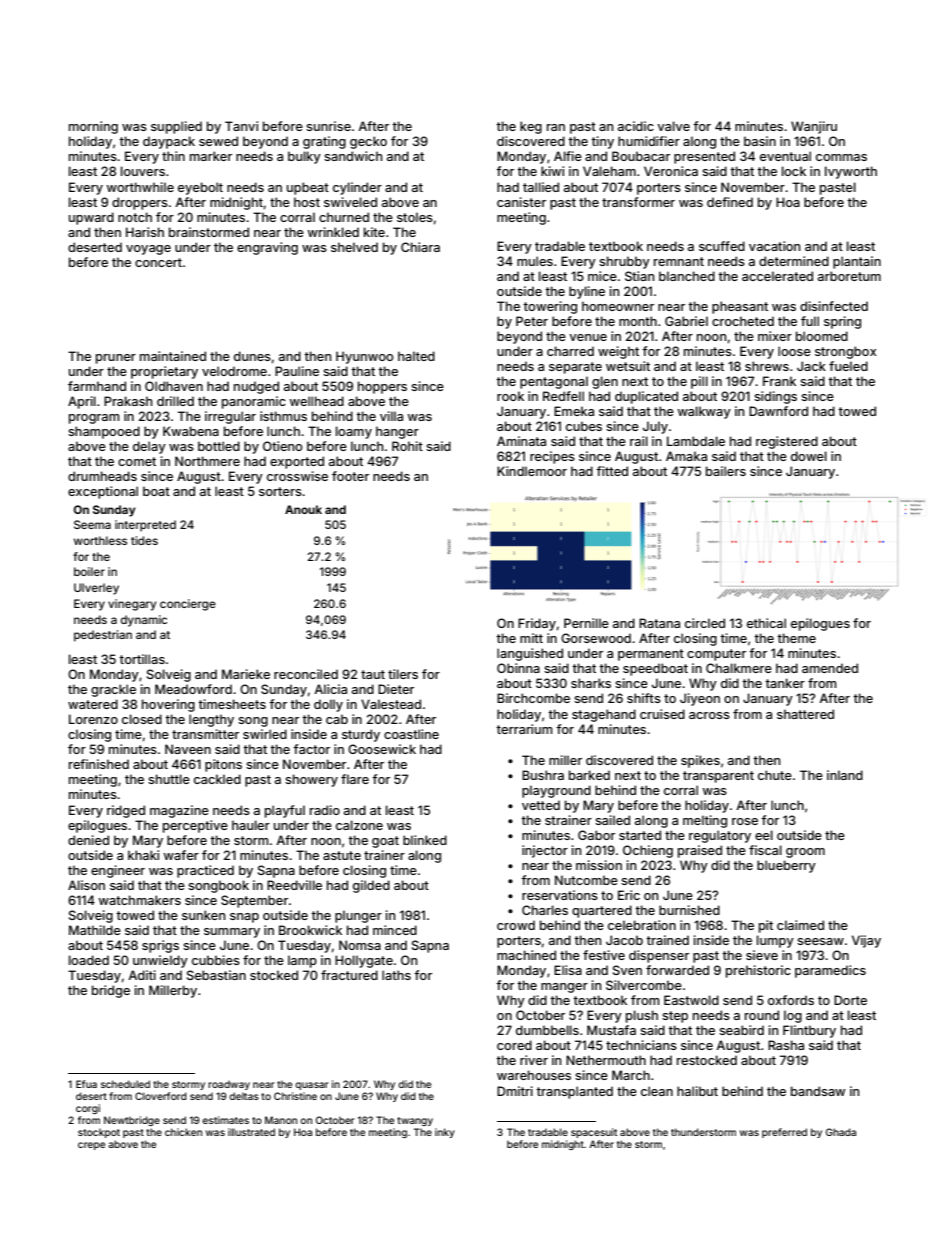 This document has height=1233, width=952. What do you see at coordinates (514, 1045) in the document?
I see `cored` at bounding box center [514, 1045].
